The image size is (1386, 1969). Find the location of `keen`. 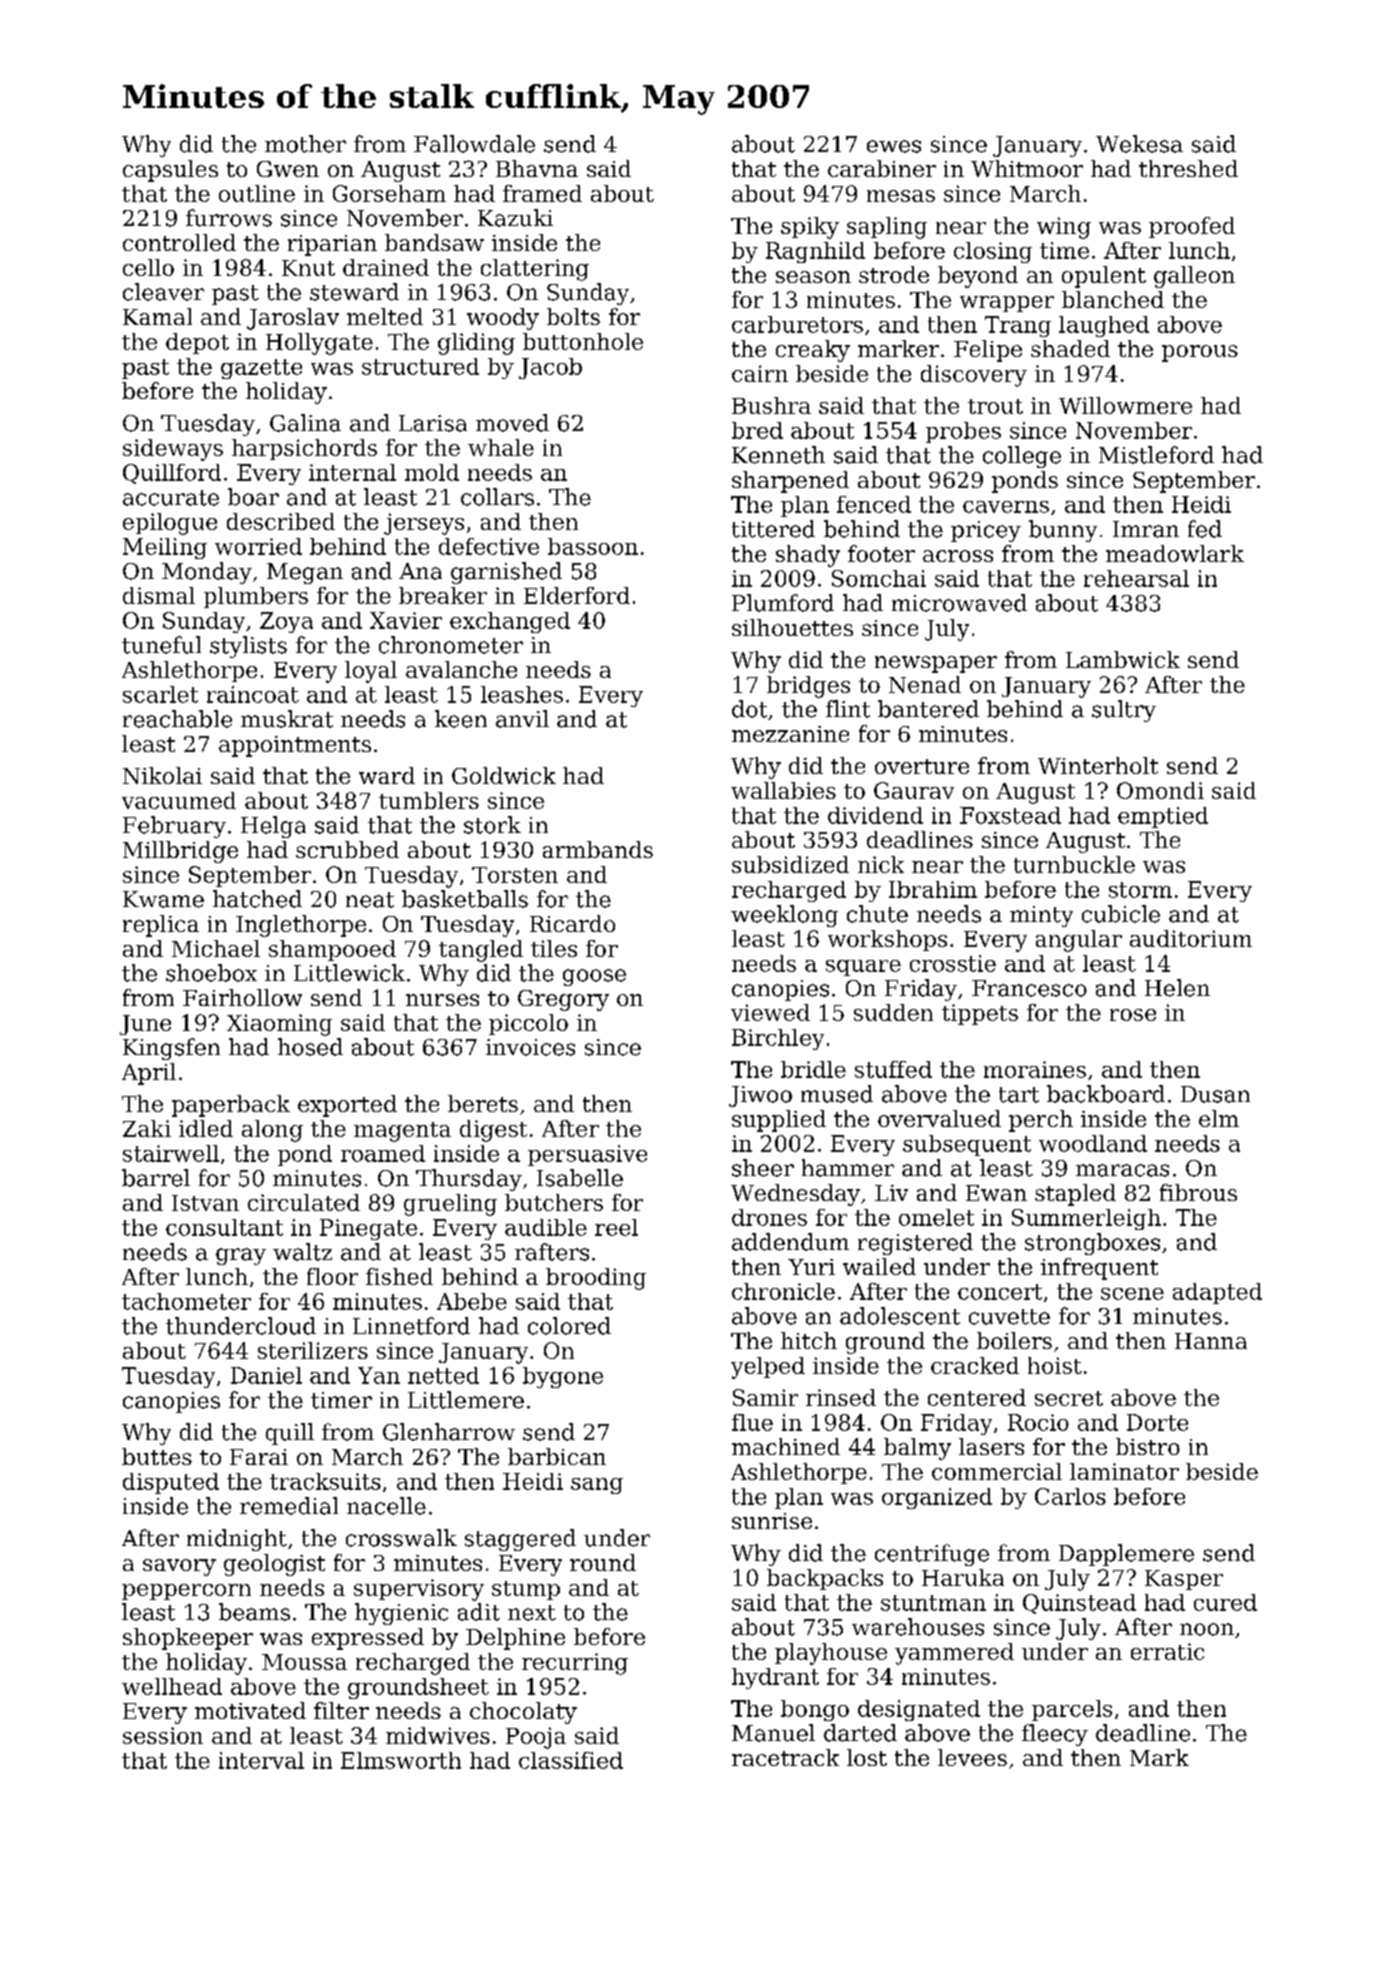

keen is located at coordinates (461, 719).
